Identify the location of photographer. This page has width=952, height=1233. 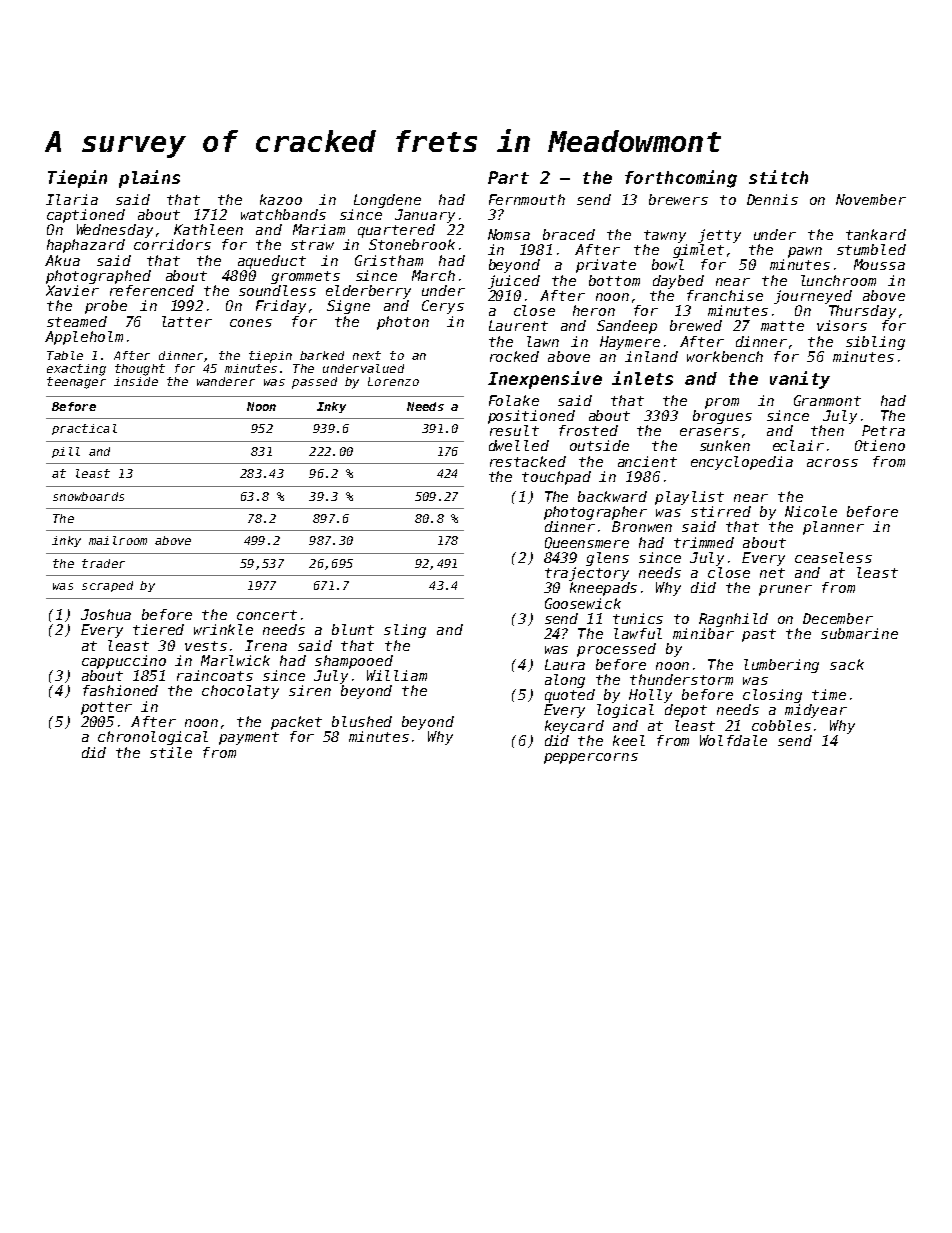
(595, 513).
